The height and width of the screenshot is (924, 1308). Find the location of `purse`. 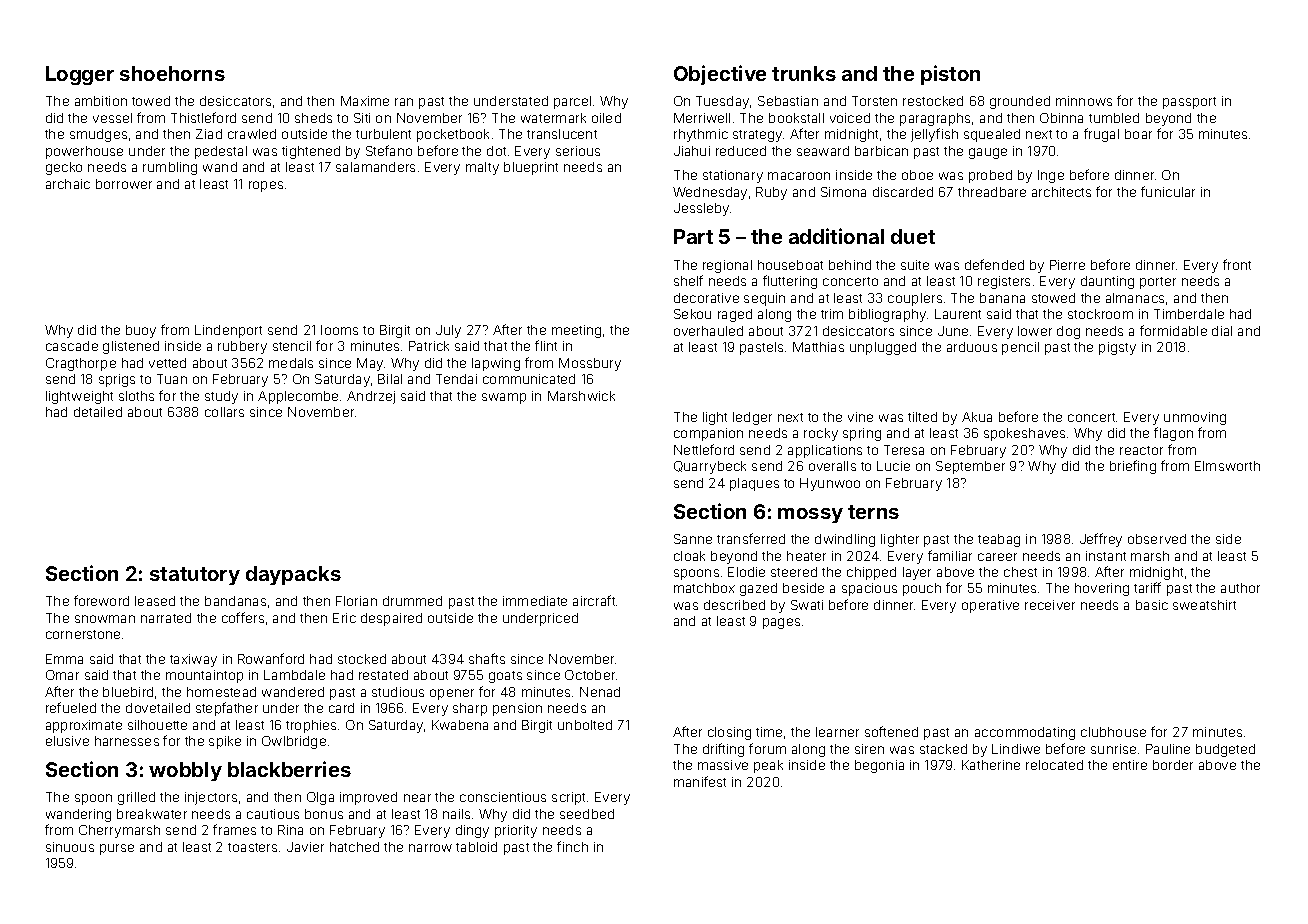

purse is located at coordinates (117, 849).
